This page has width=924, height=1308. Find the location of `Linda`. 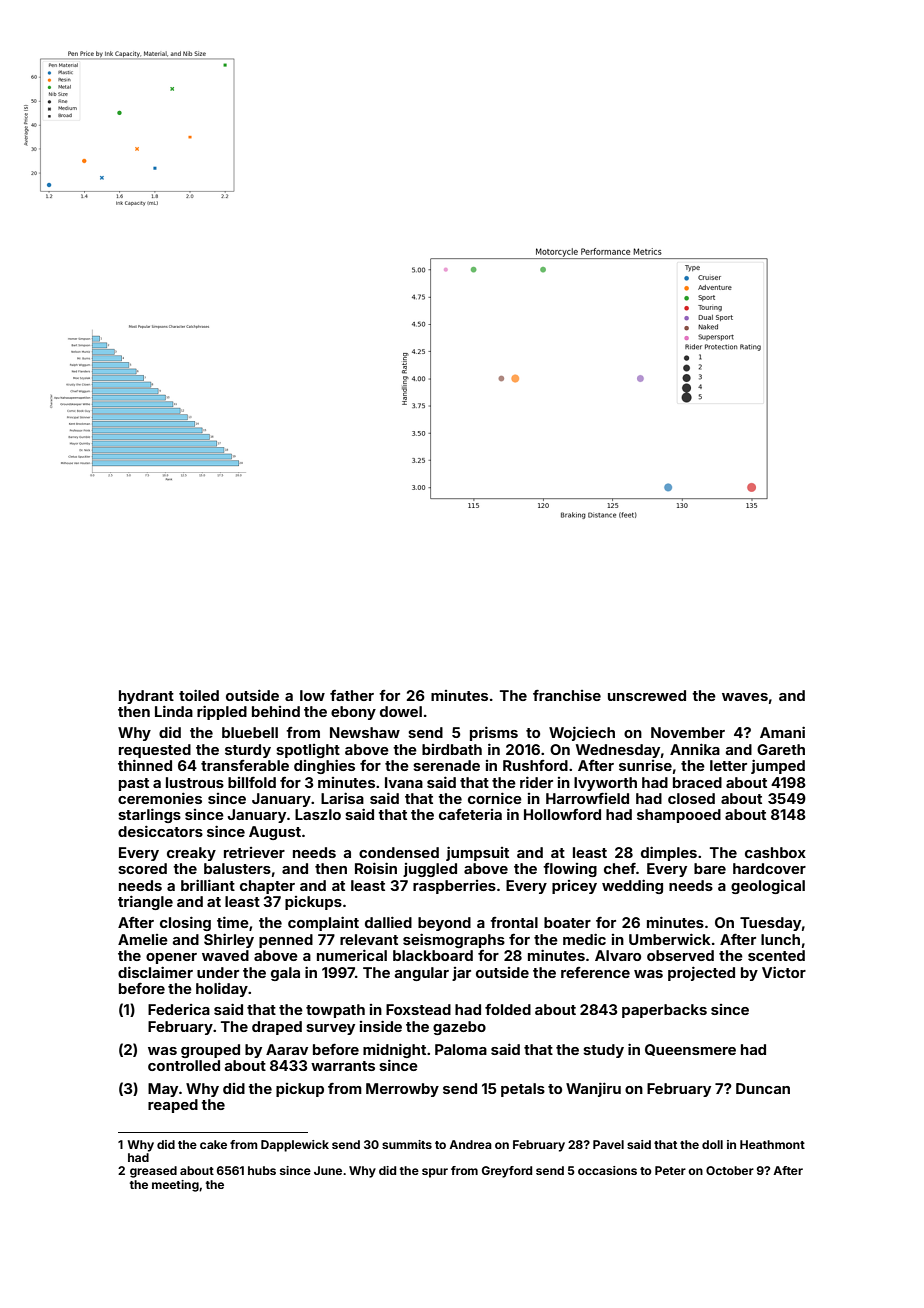

Linda is located at coordinates (174, 711).
